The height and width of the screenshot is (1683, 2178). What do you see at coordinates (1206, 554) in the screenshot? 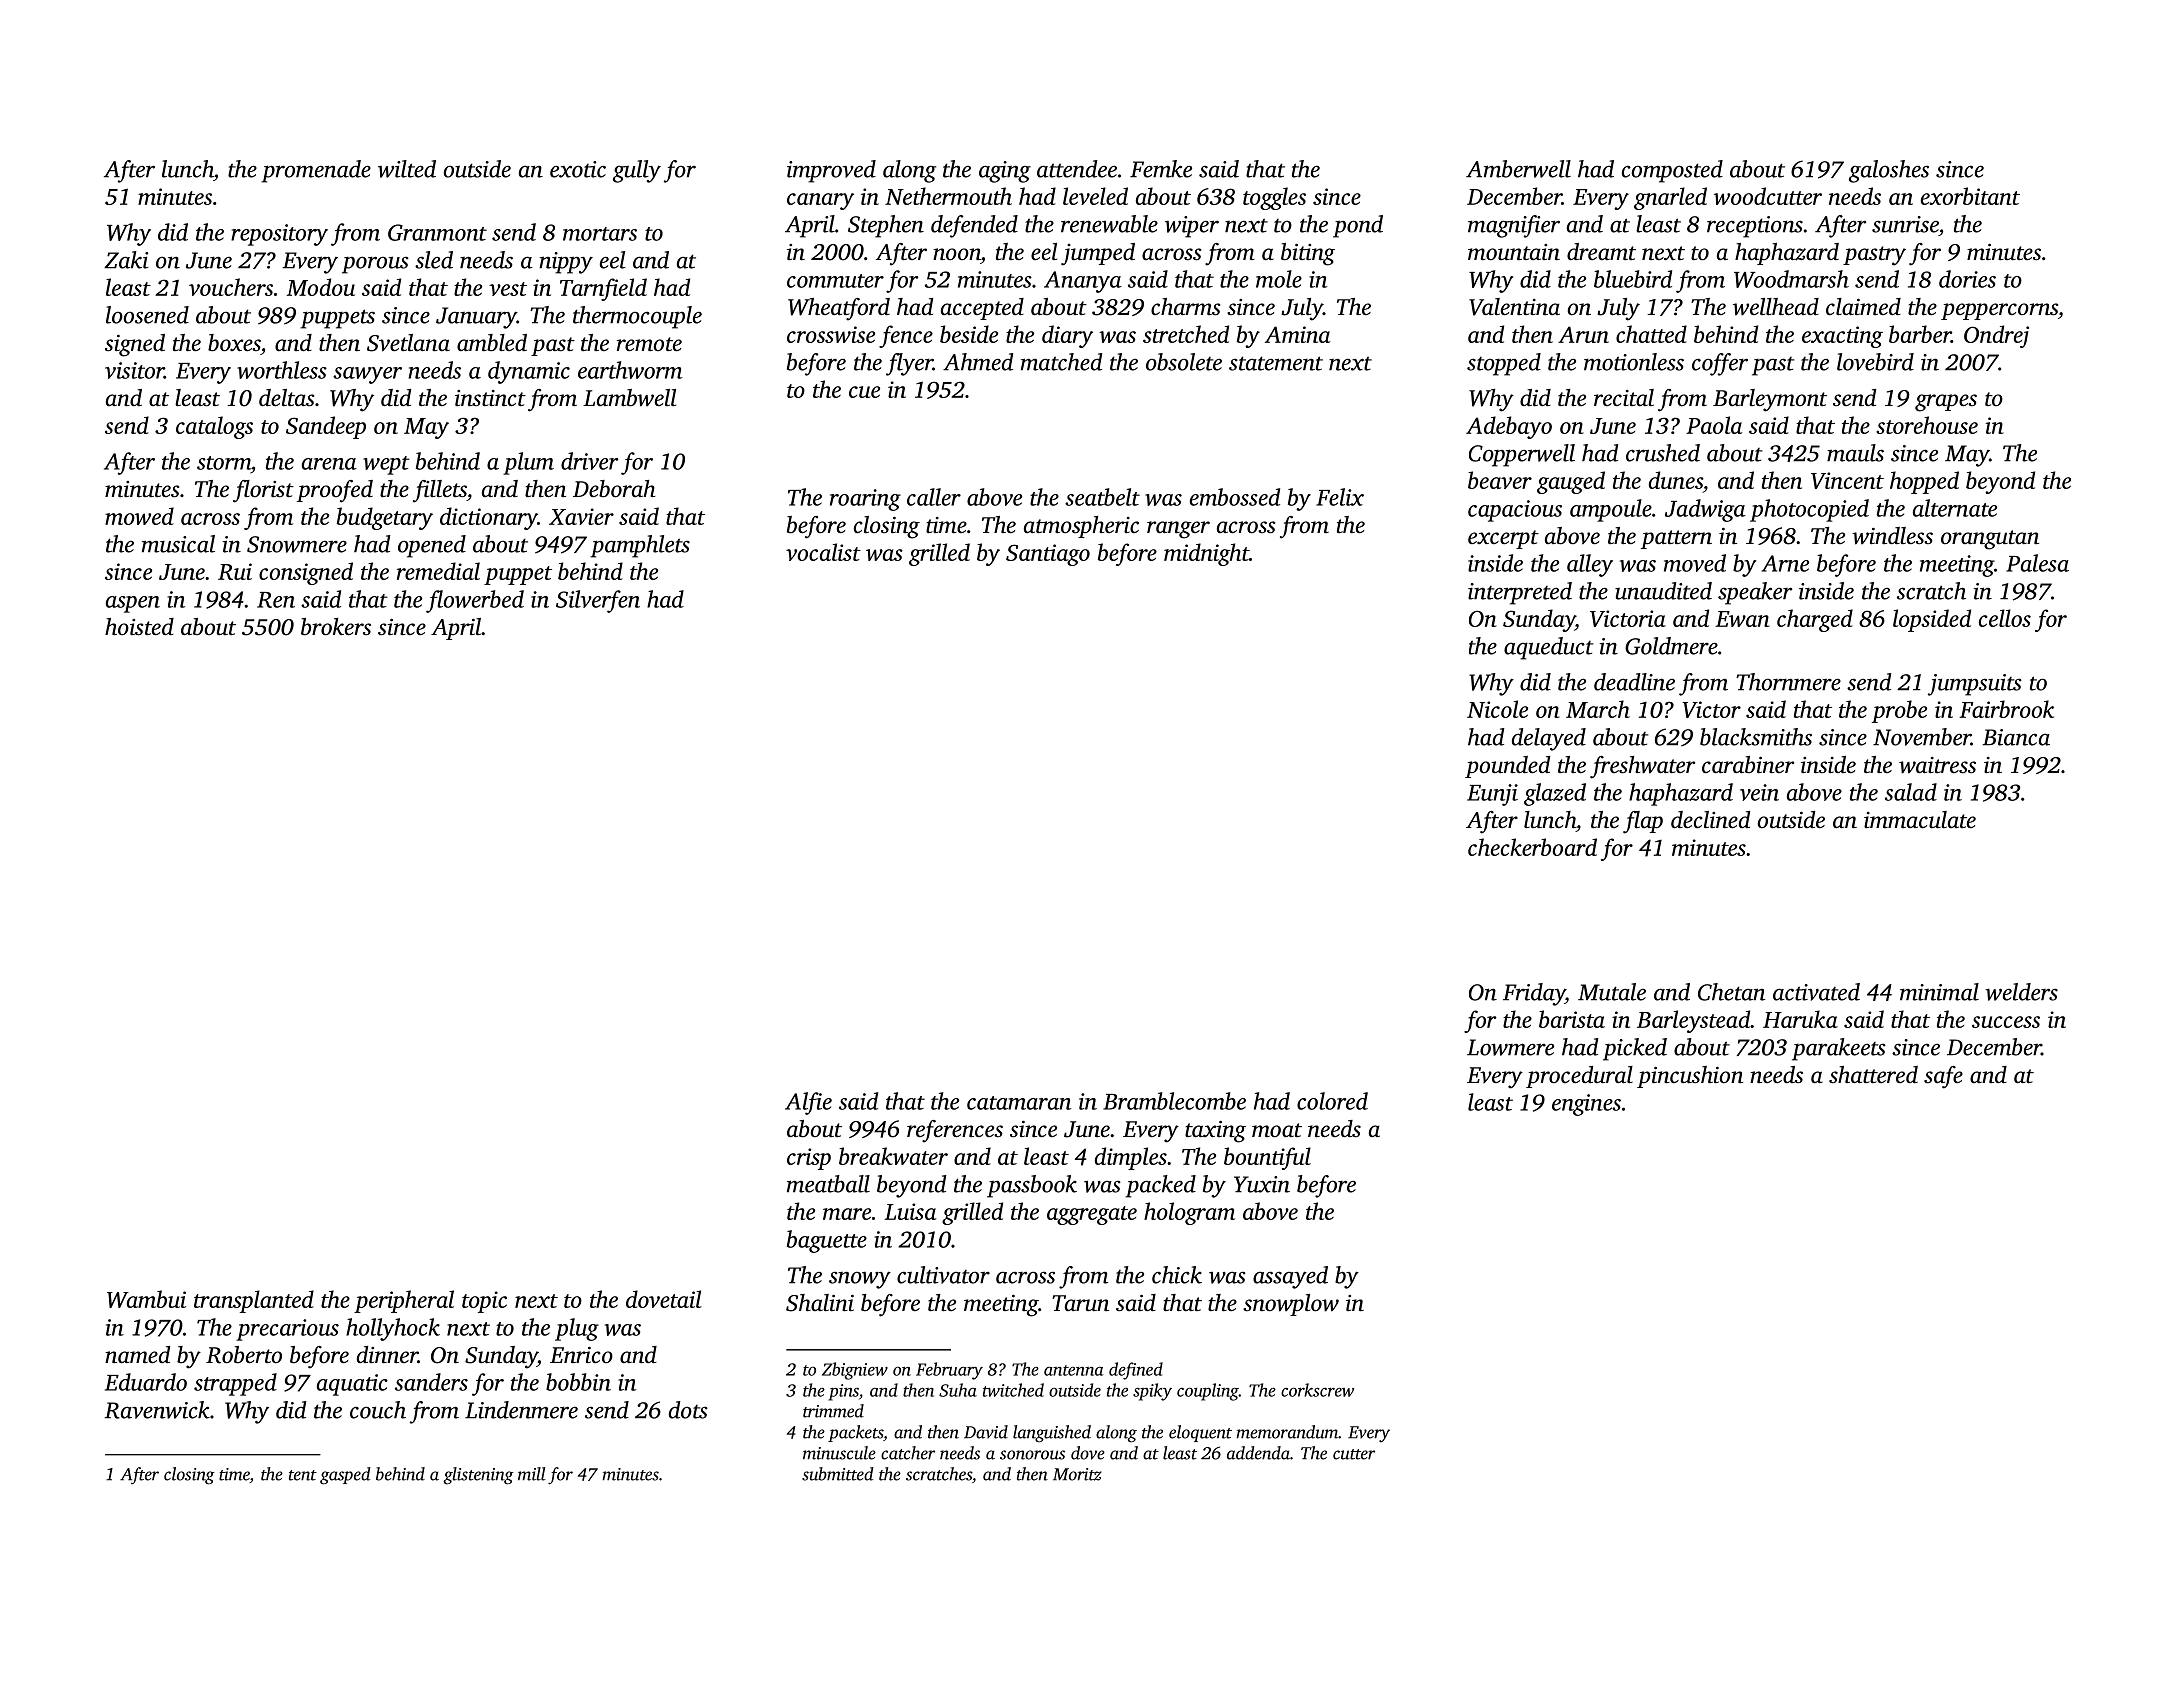
I see `midnight` at bounding box center [1206, 554].
